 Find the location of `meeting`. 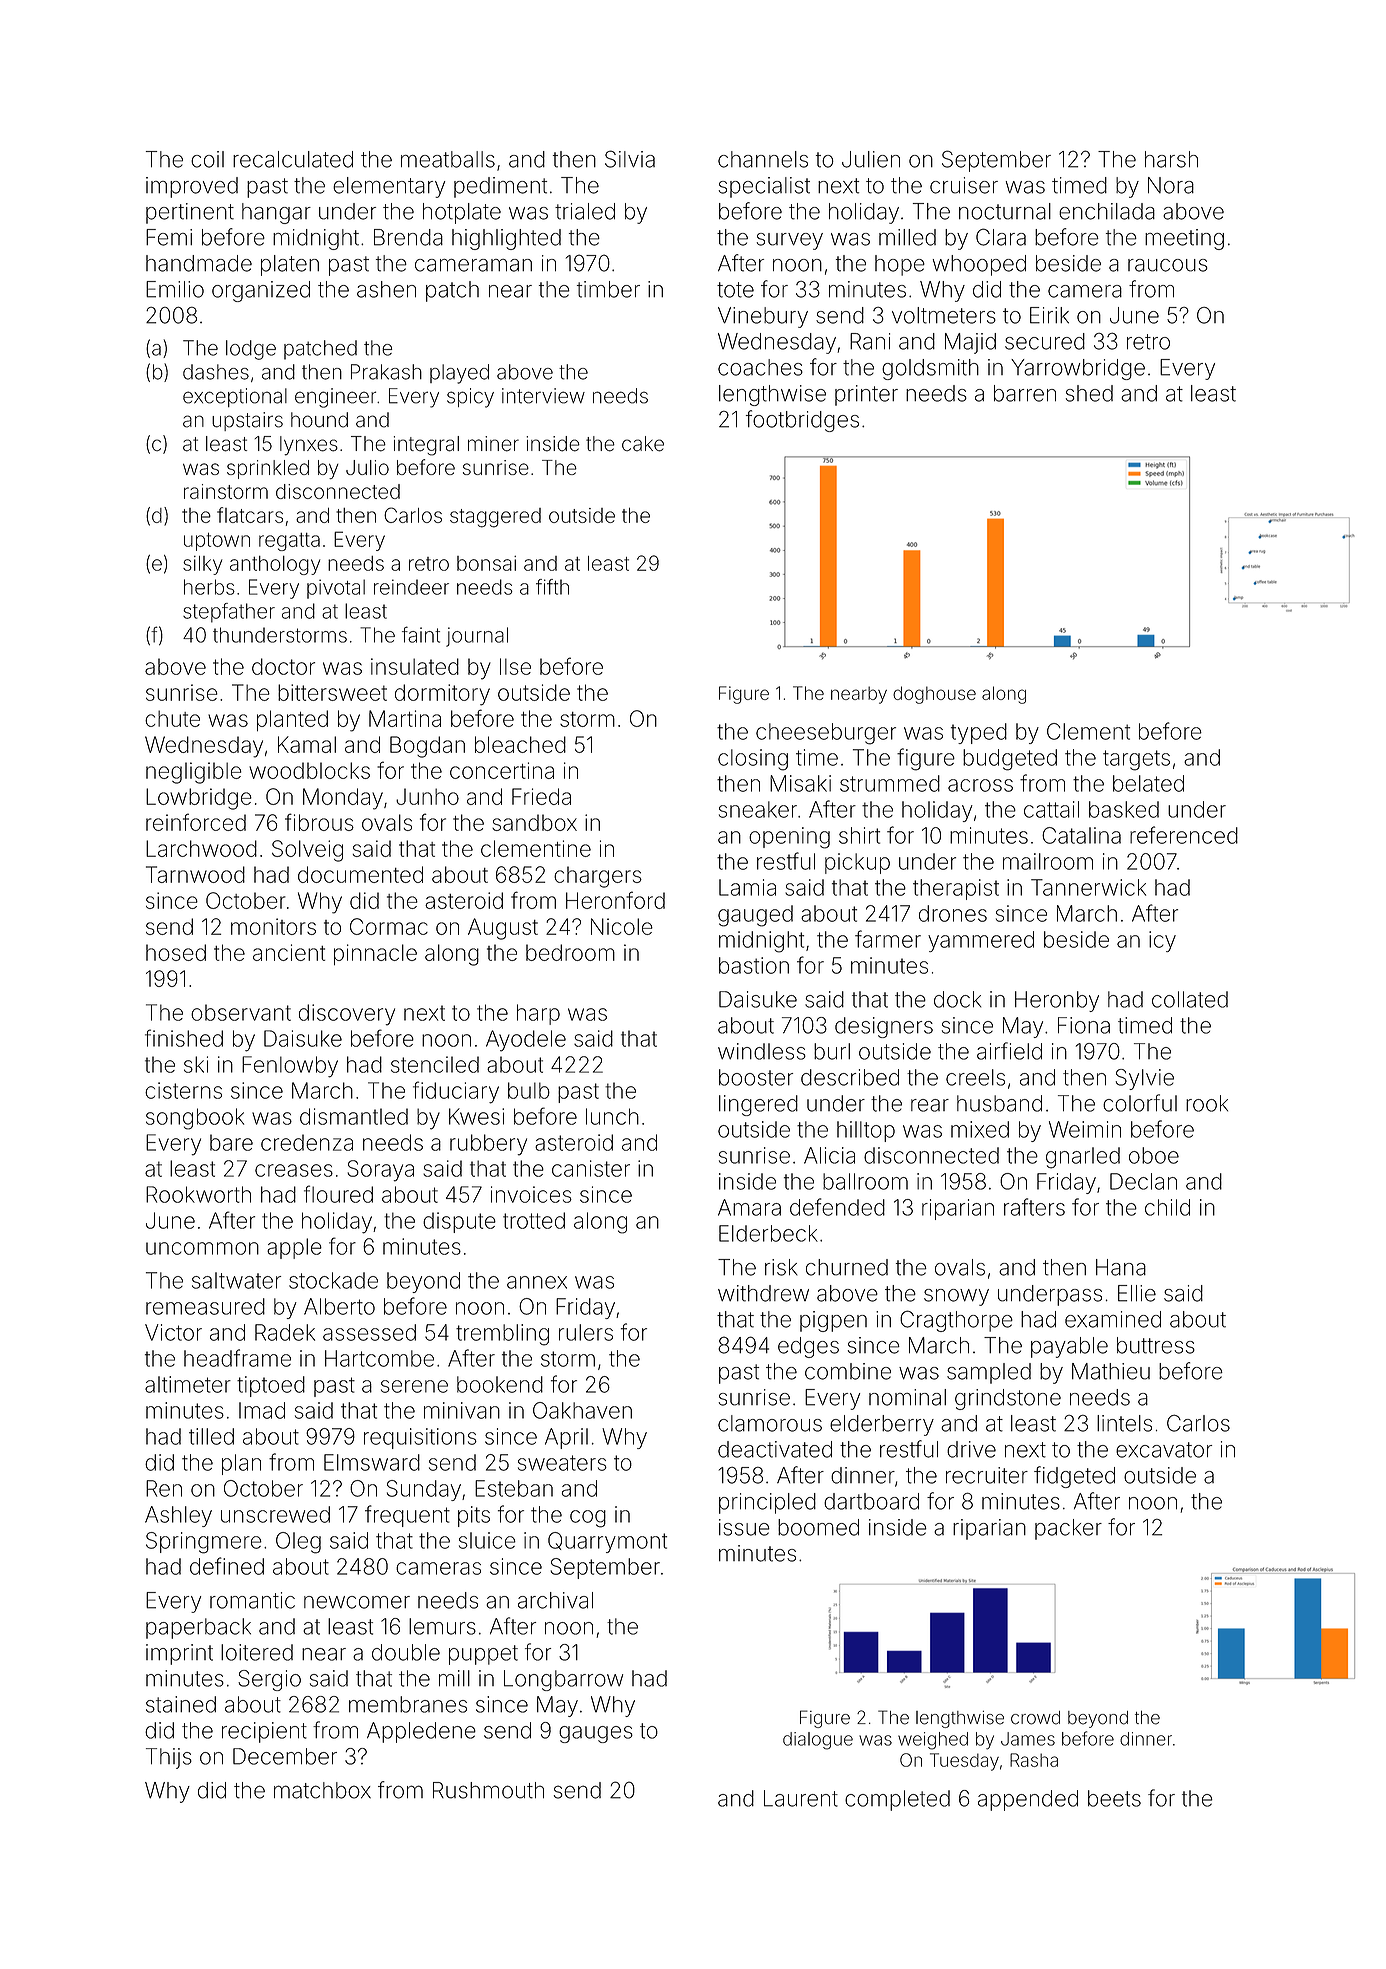

meeting is located at coordinates (1184, 239).
